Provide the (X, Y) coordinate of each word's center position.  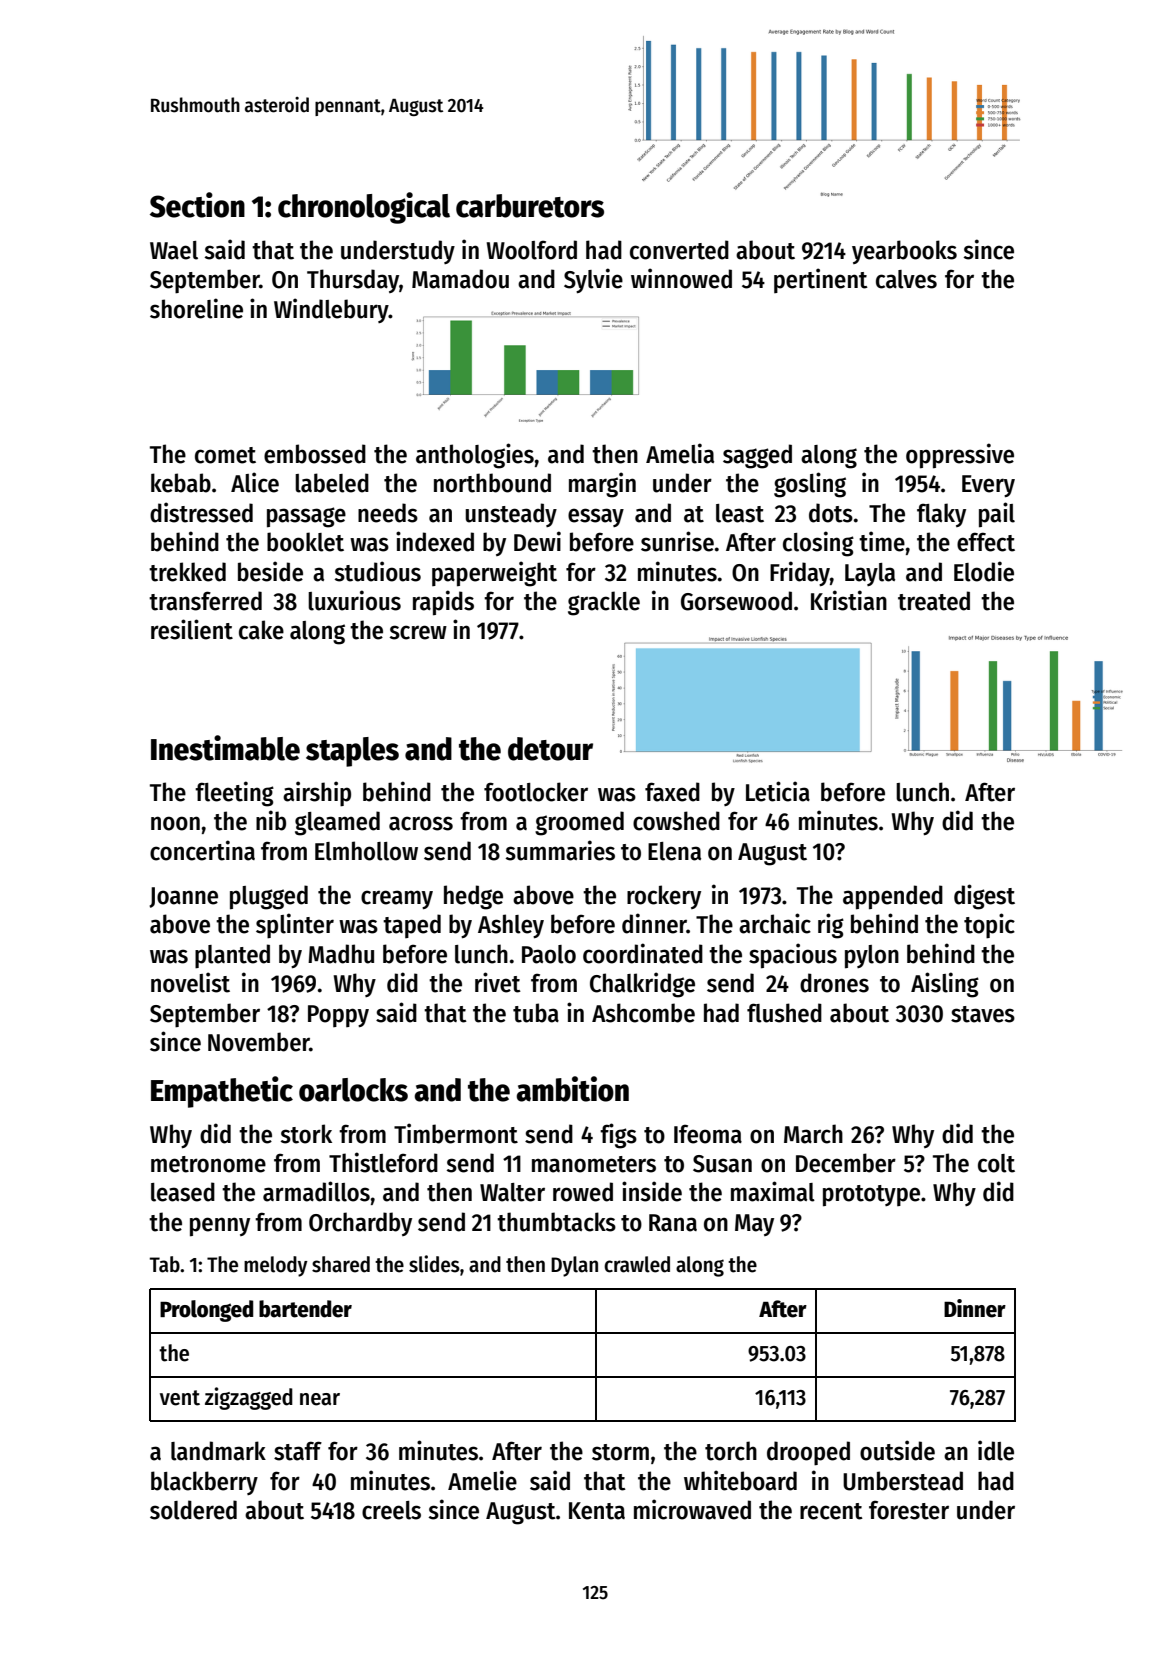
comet (225, 455)
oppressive (960, 456)
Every (988, 486)
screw (418, 632)
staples (352, 752)
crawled (637, 1264)
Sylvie (593, 280)
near (320, 1399)
